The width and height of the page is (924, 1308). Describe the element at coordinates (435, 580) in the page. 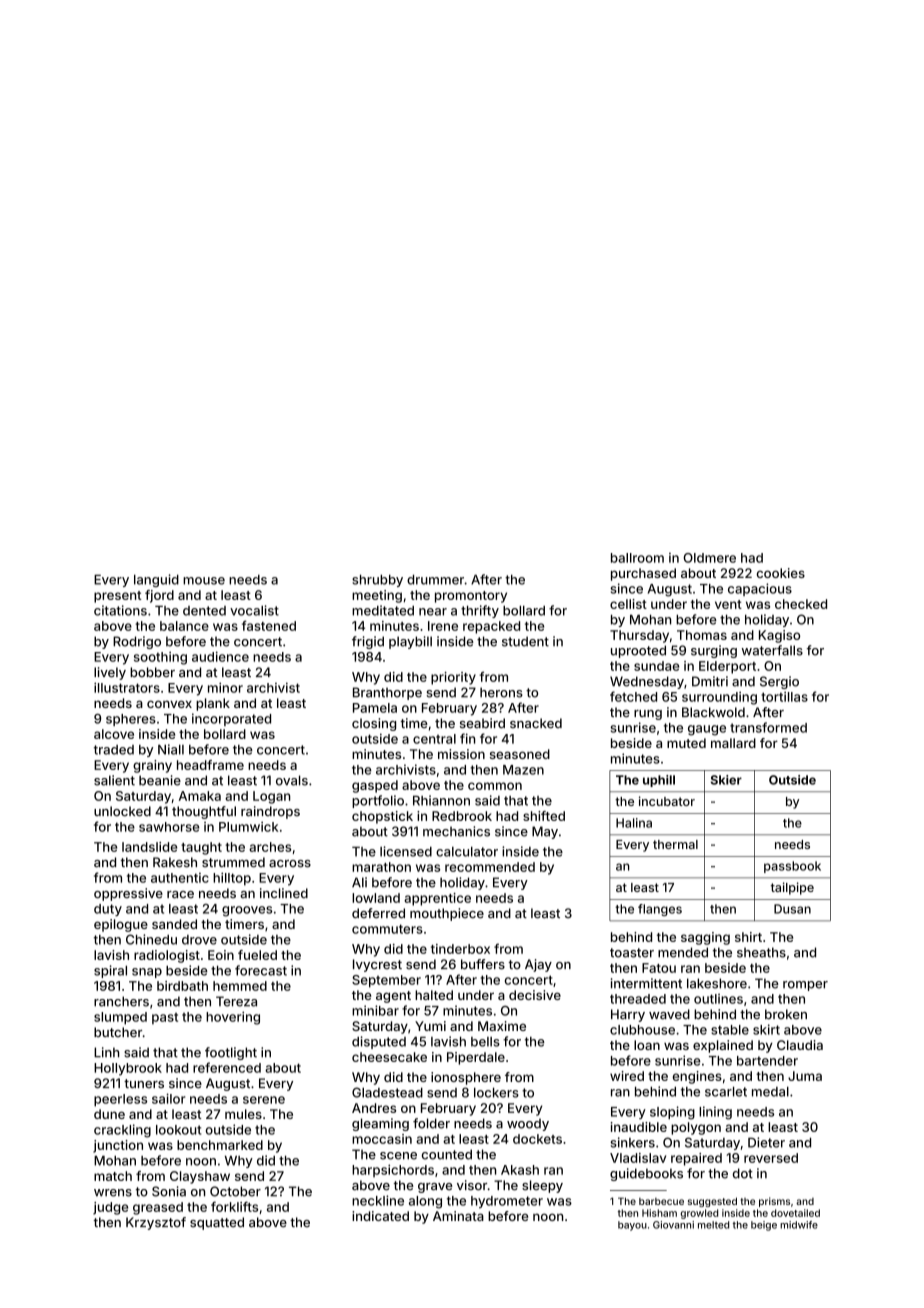

I see `drummer` at that location.
